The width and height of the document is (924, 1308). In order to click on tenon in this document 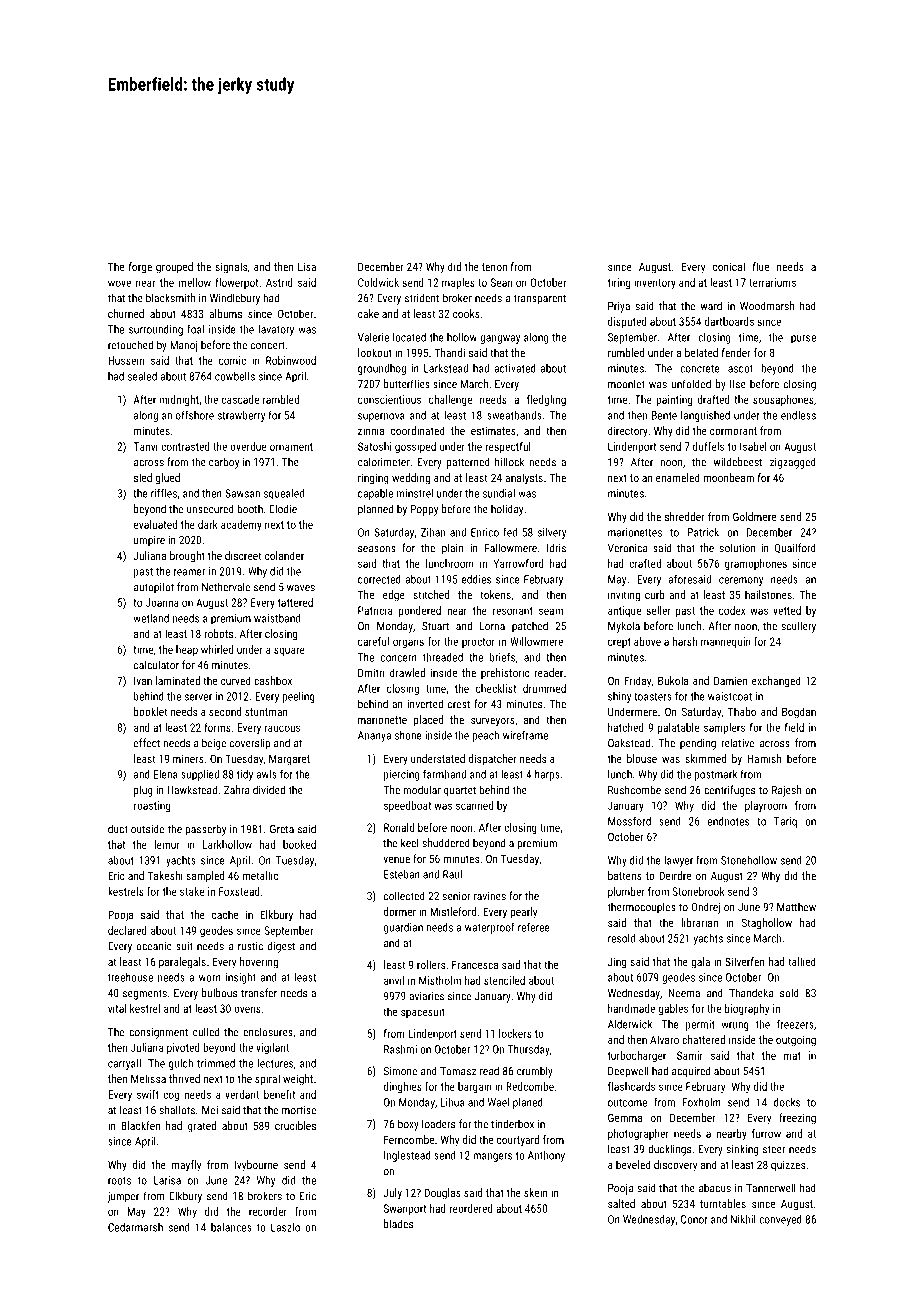, I will do `click(494, 267)`.
